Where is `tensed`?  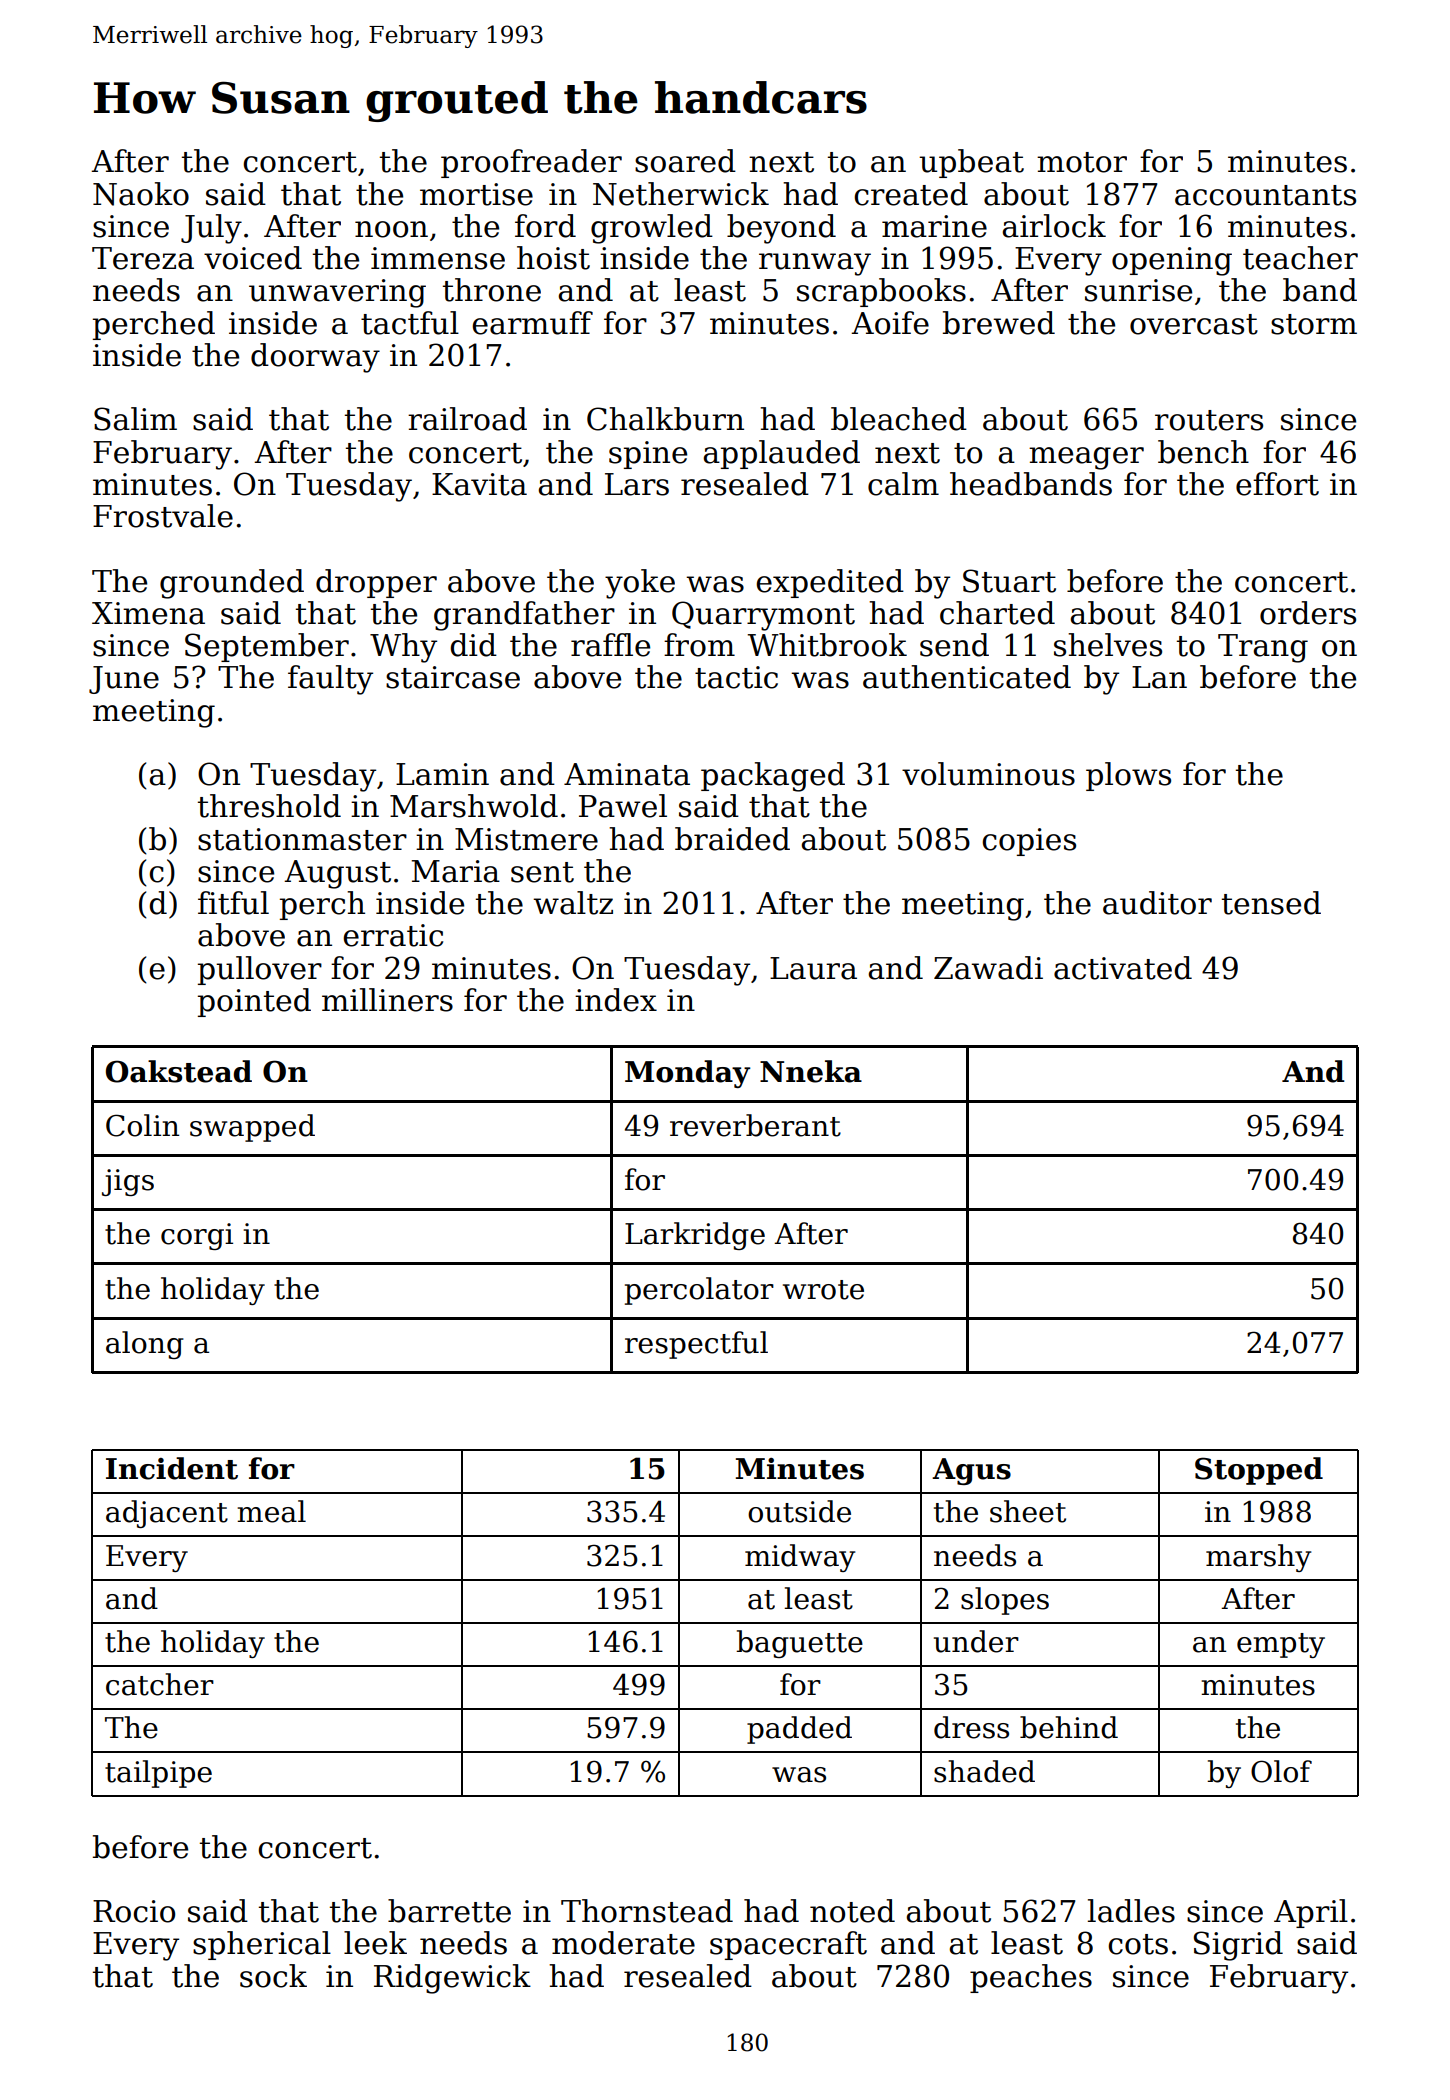 tensed is located at coordinates (1271, 903).
